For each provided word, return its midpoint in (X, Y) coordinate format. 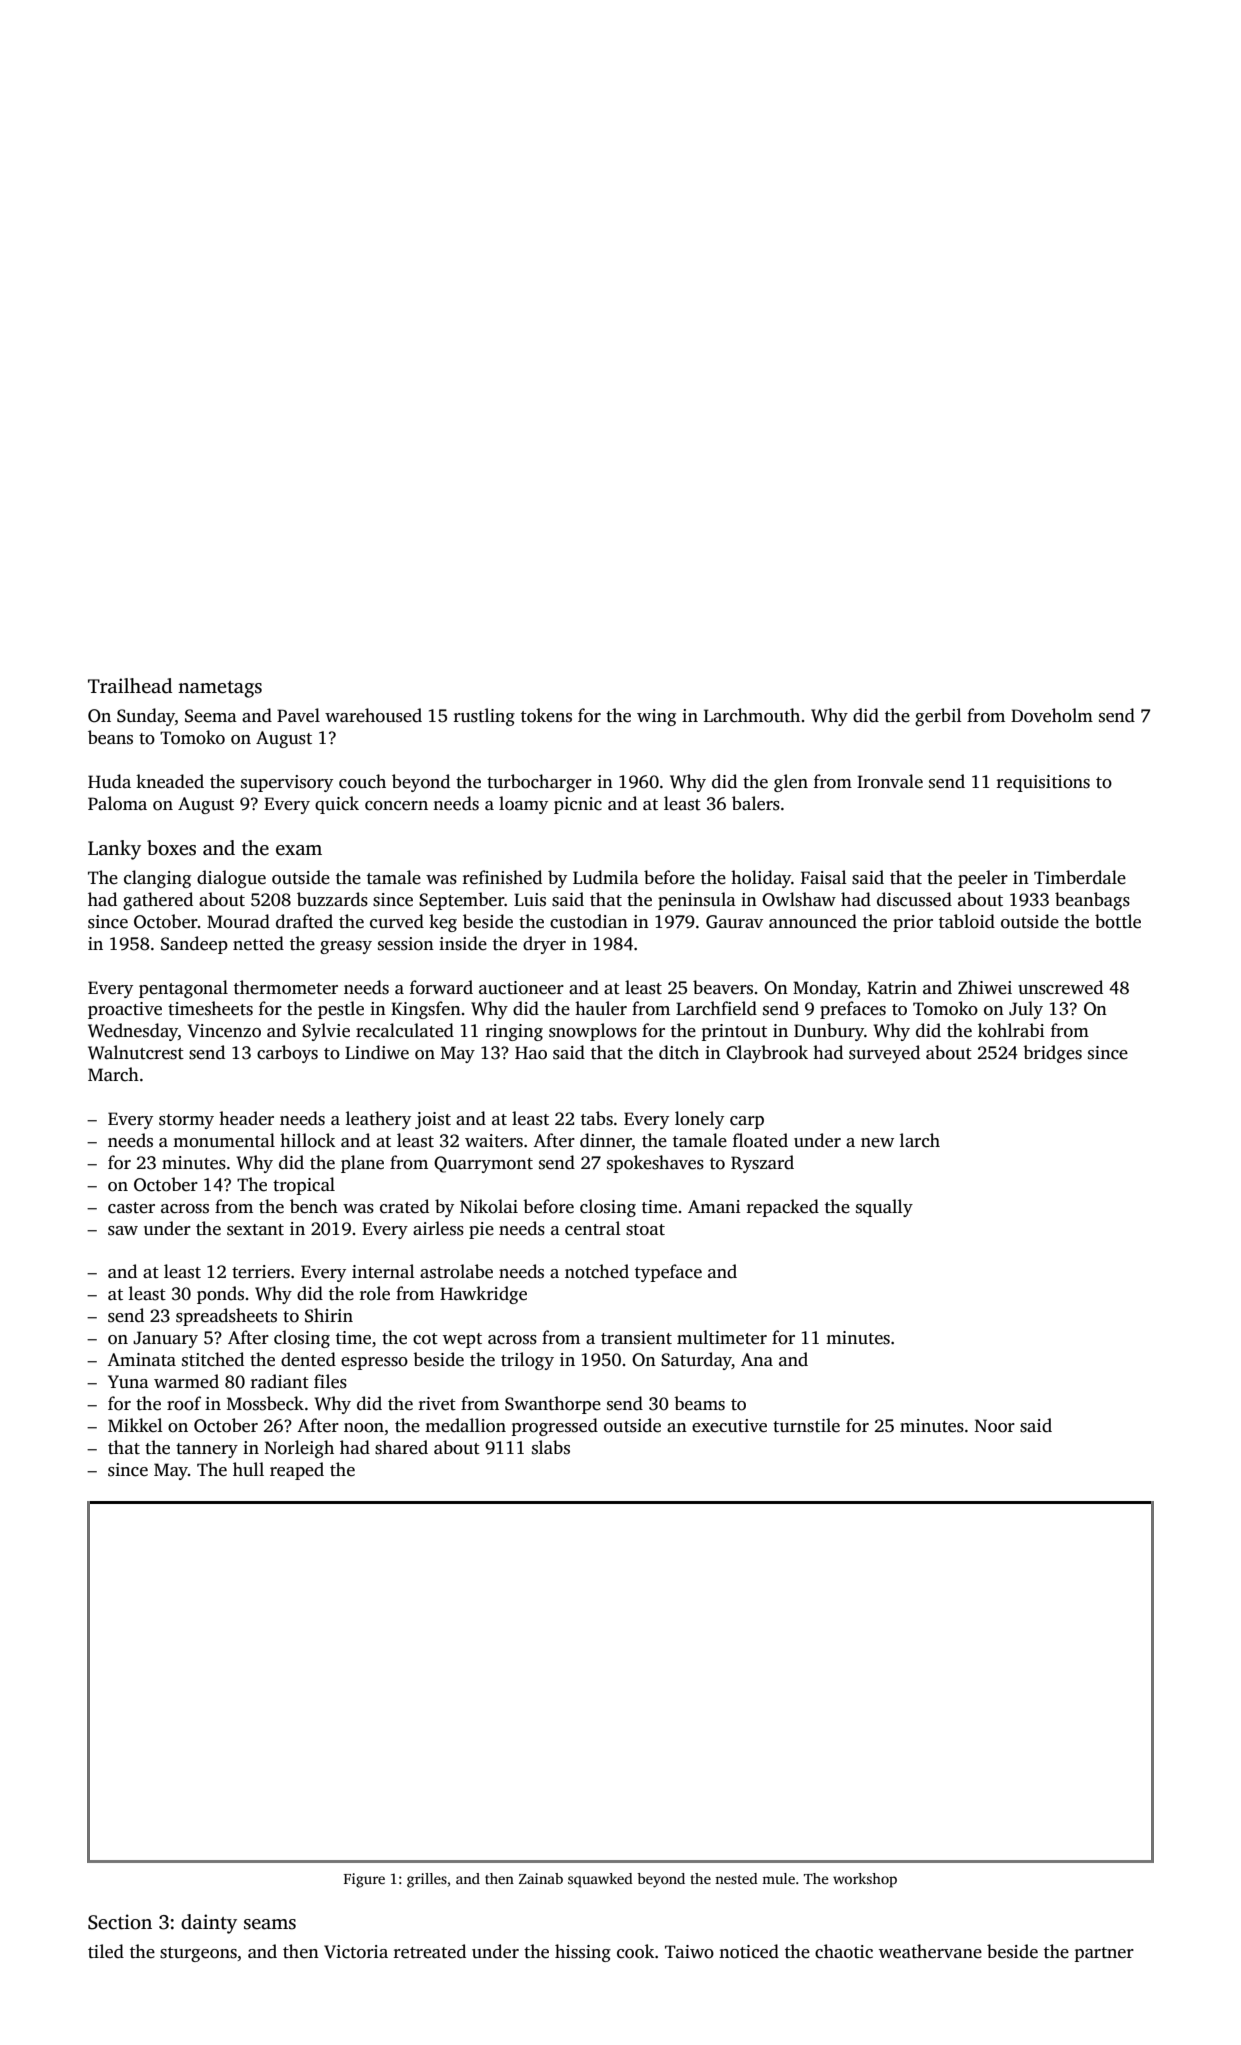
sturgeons (198, 1954)
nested (736, 1878)
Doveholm (1052, 715)
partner (1104, 1954)
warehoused (373, 715)
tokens (546, 715)
